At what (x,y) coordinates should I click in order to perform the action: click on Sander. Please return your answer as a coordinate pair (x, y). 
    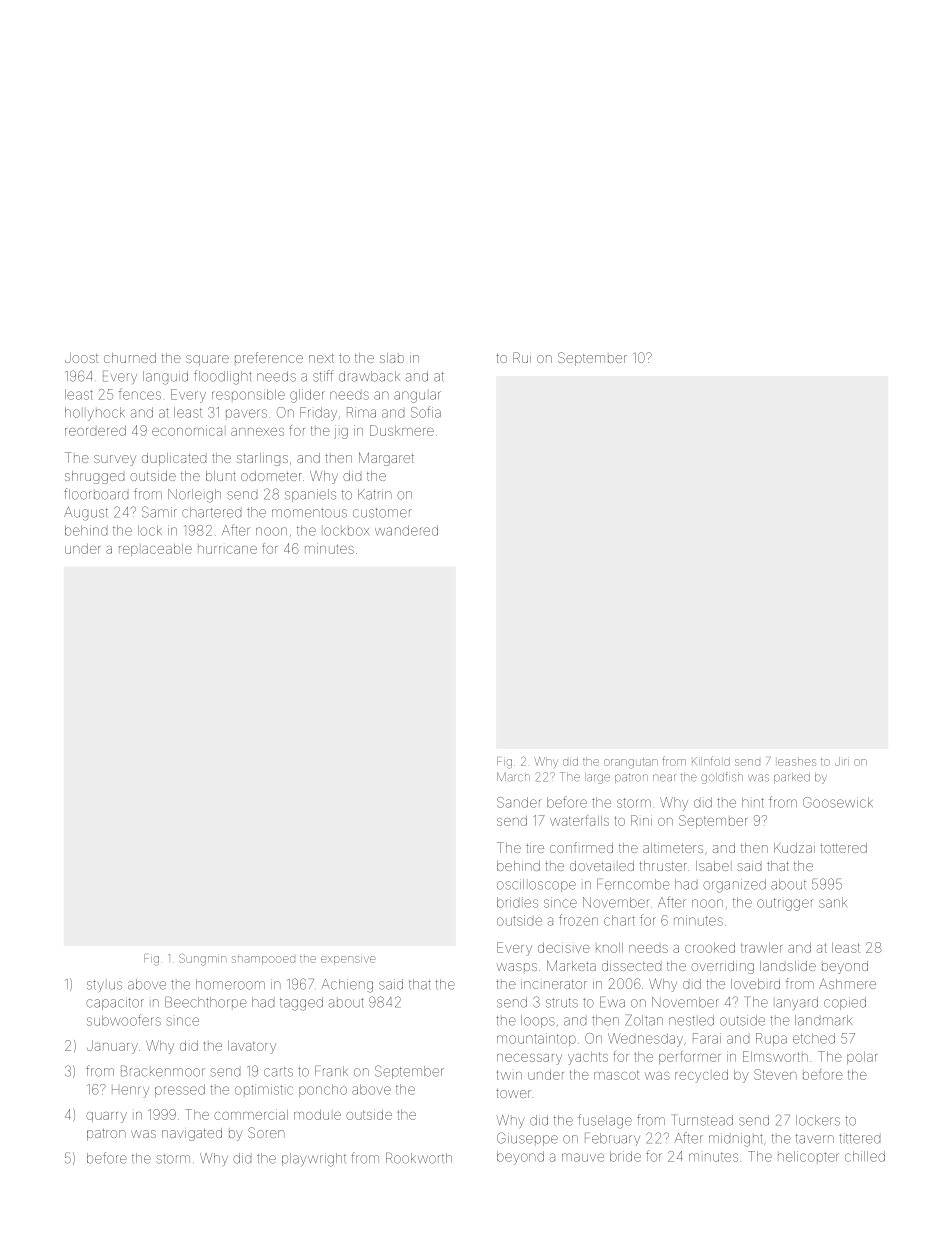
    Looking at the image, I should click on (519, 802).
